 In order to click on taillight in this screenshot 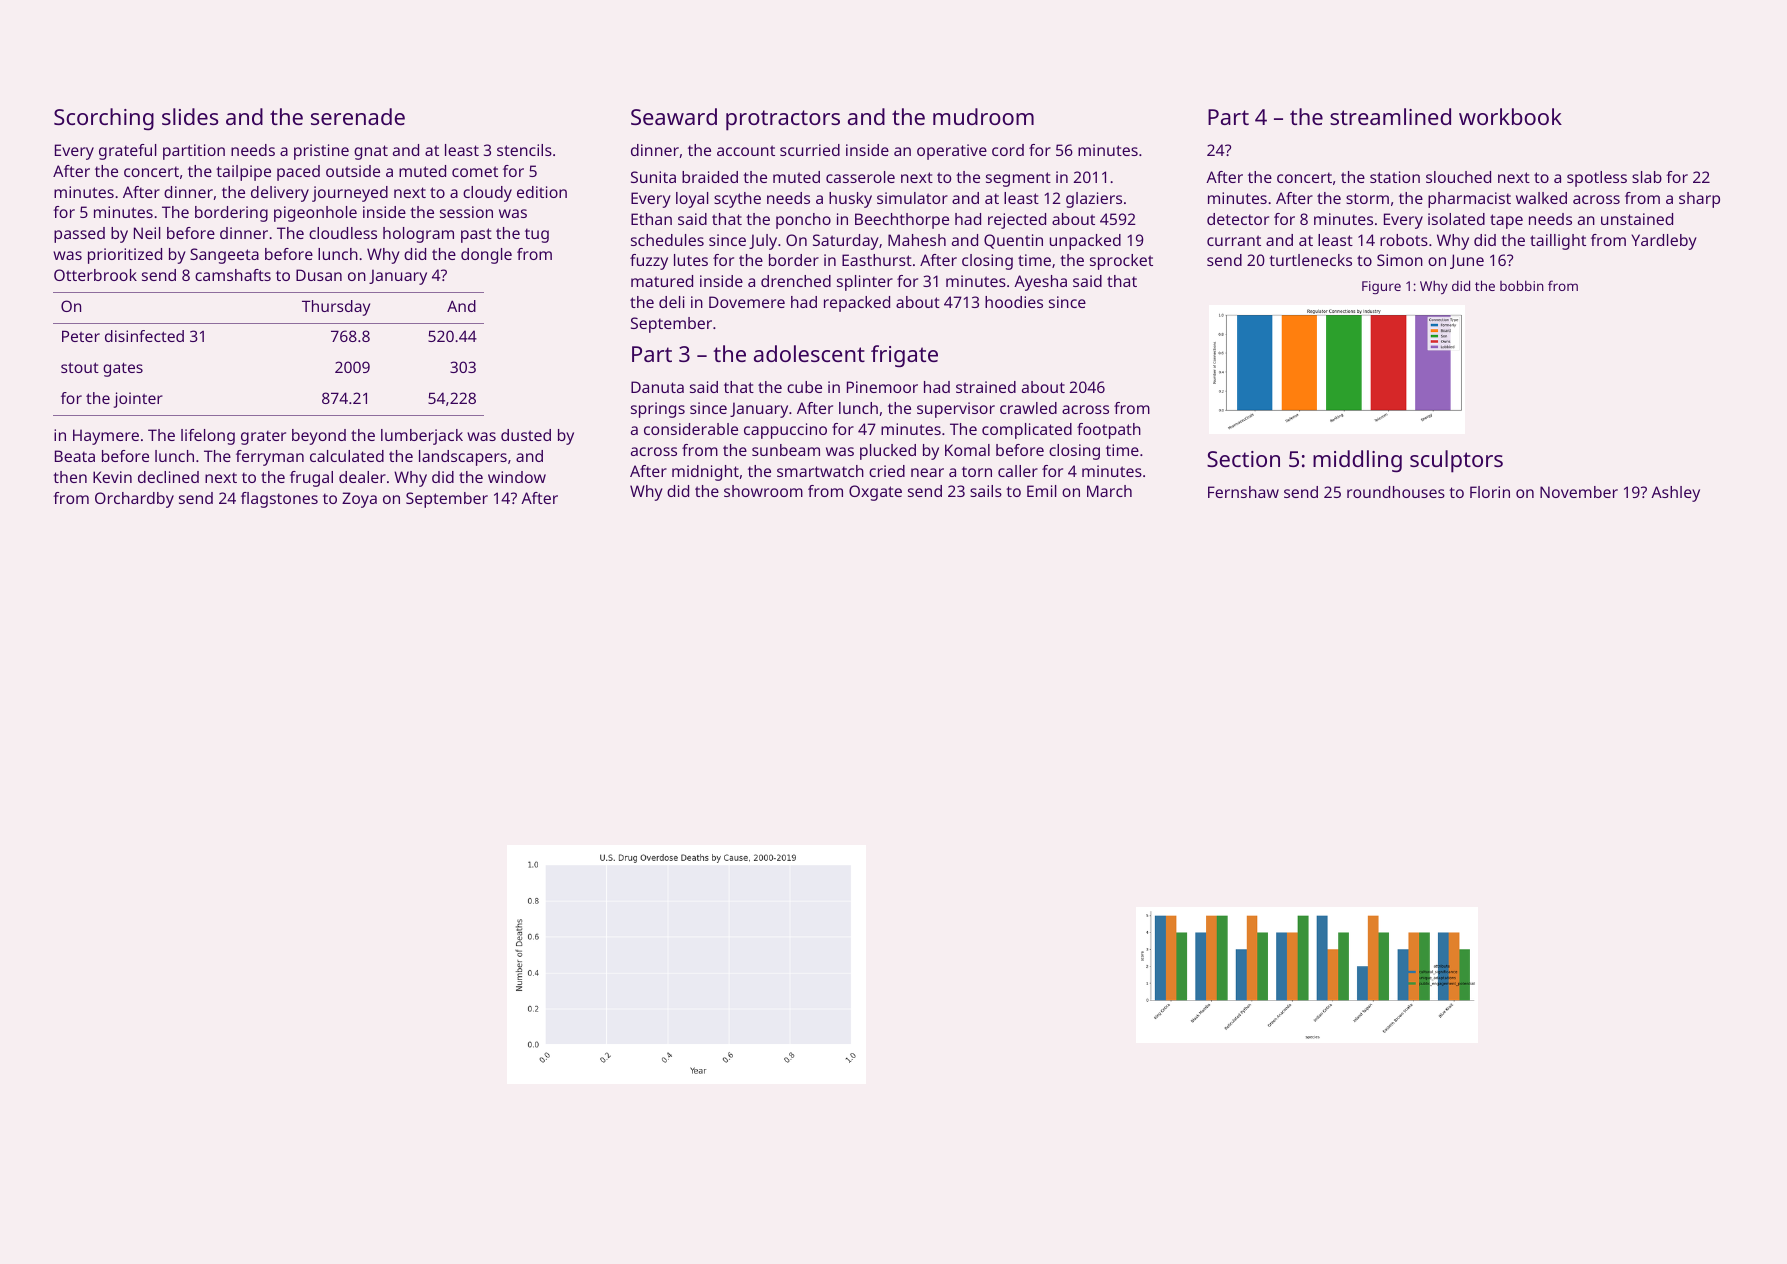, I will do `click(1558, 242)`.
